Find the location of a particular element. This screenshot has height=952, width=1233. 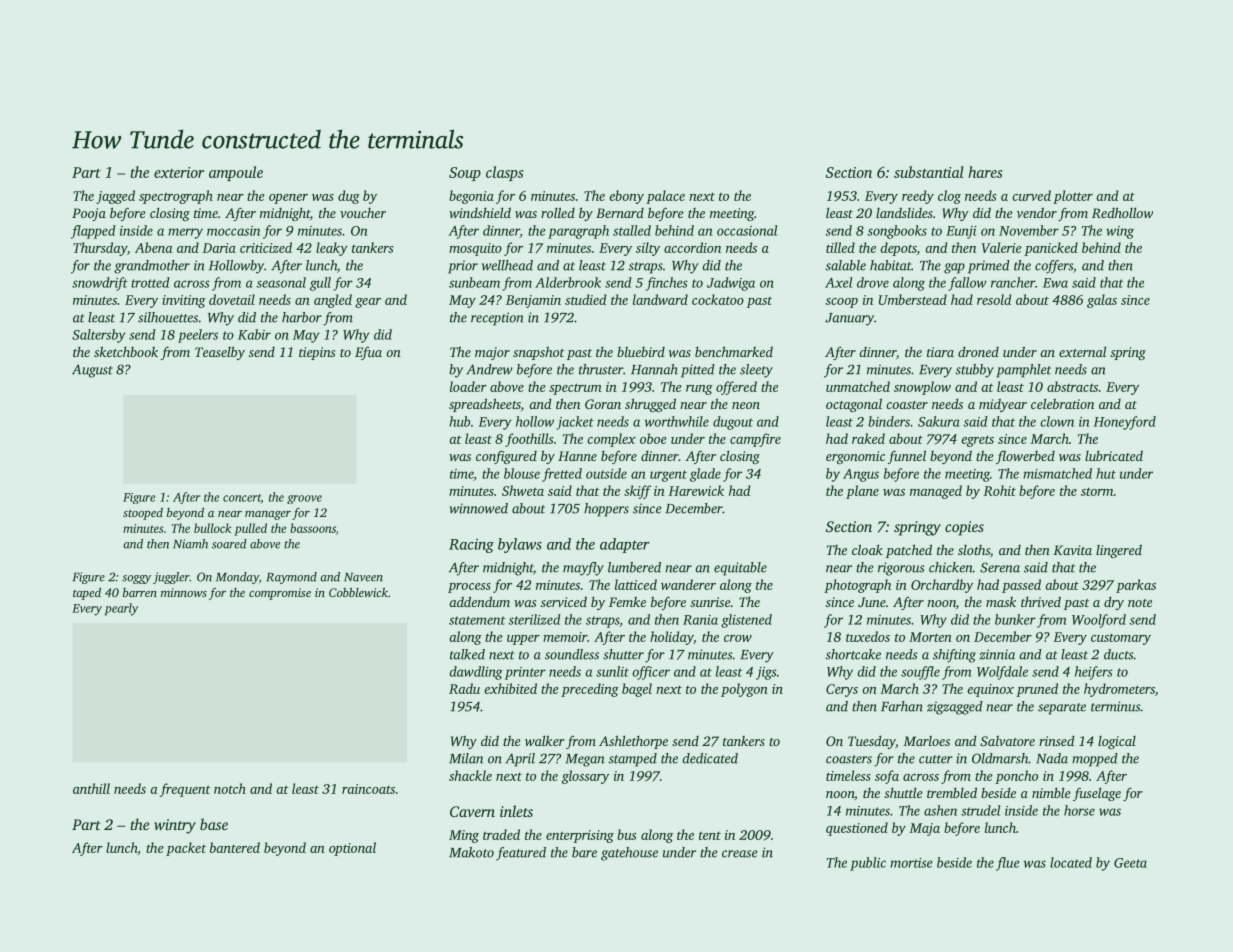

optional is located at coordinates (352, 849).
